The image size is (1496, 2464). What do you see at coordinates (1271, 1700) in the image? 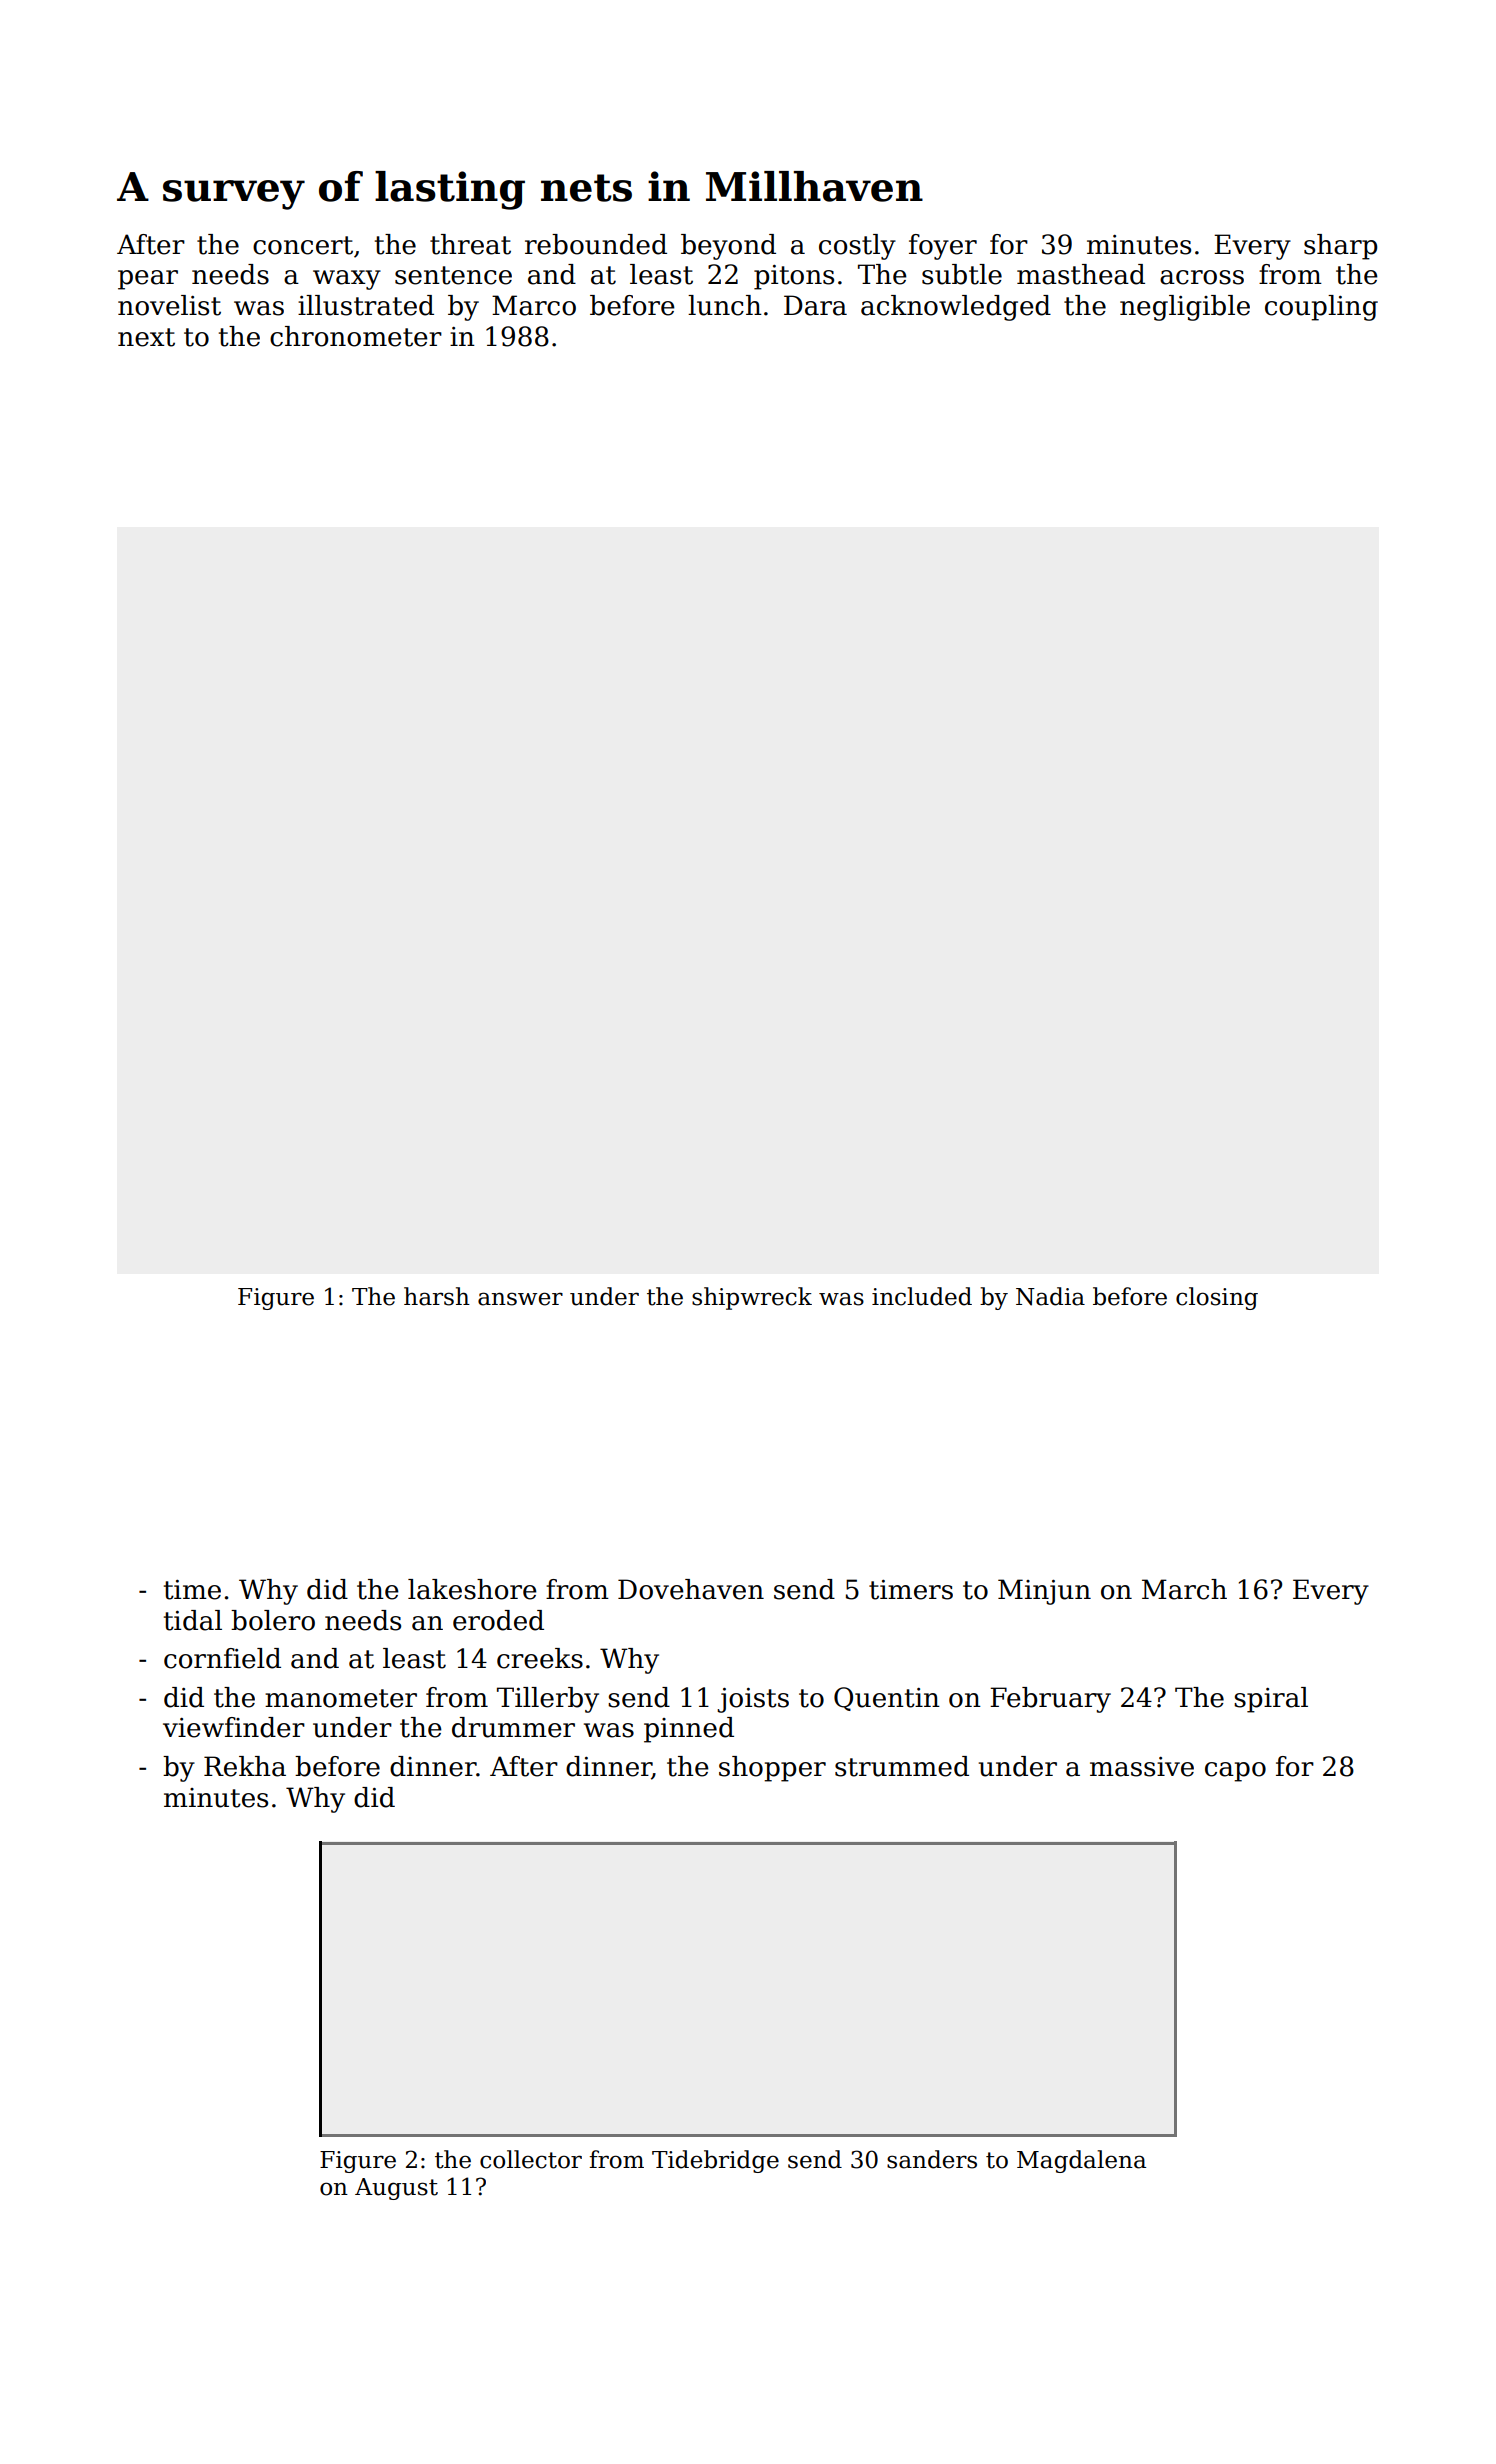
I see `spiral` at bounding box center [1271, 1700].
